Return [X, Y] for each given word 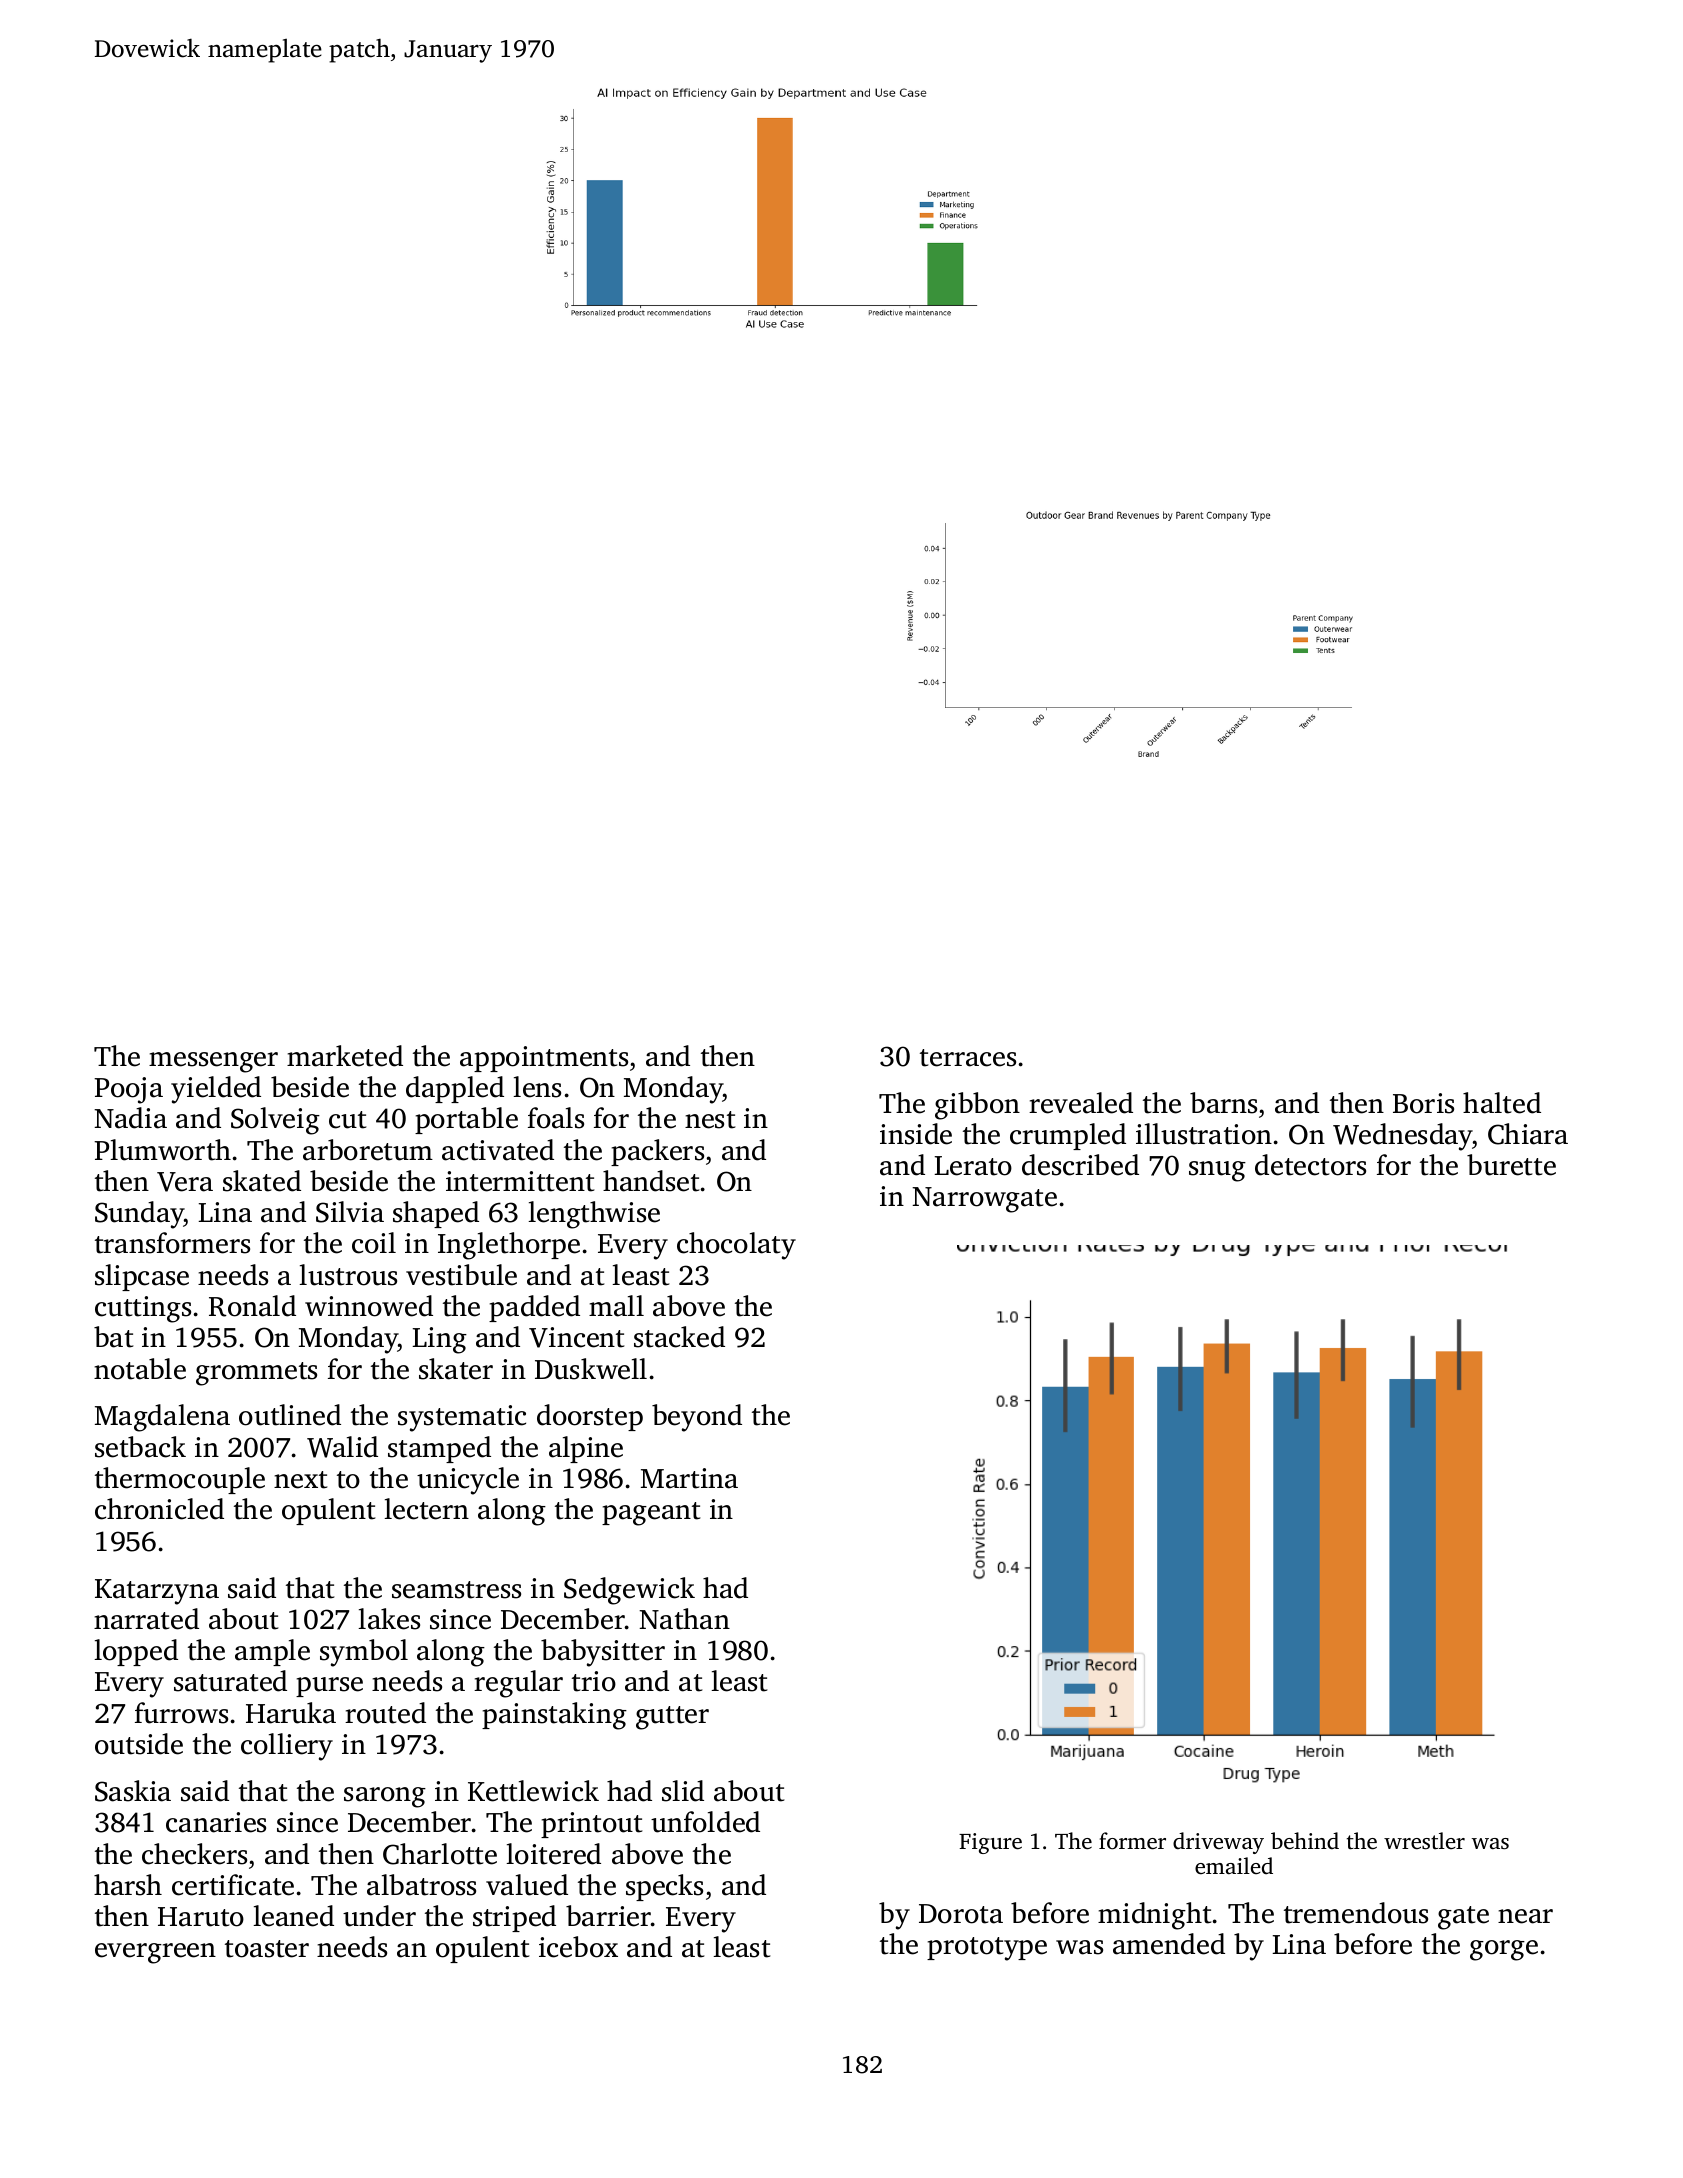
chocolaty [736, 1246]
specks [664, 1887]
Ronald [252, 1306]
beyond [697, 1418]
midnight [1154, 1916]
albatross [421, 1885]
